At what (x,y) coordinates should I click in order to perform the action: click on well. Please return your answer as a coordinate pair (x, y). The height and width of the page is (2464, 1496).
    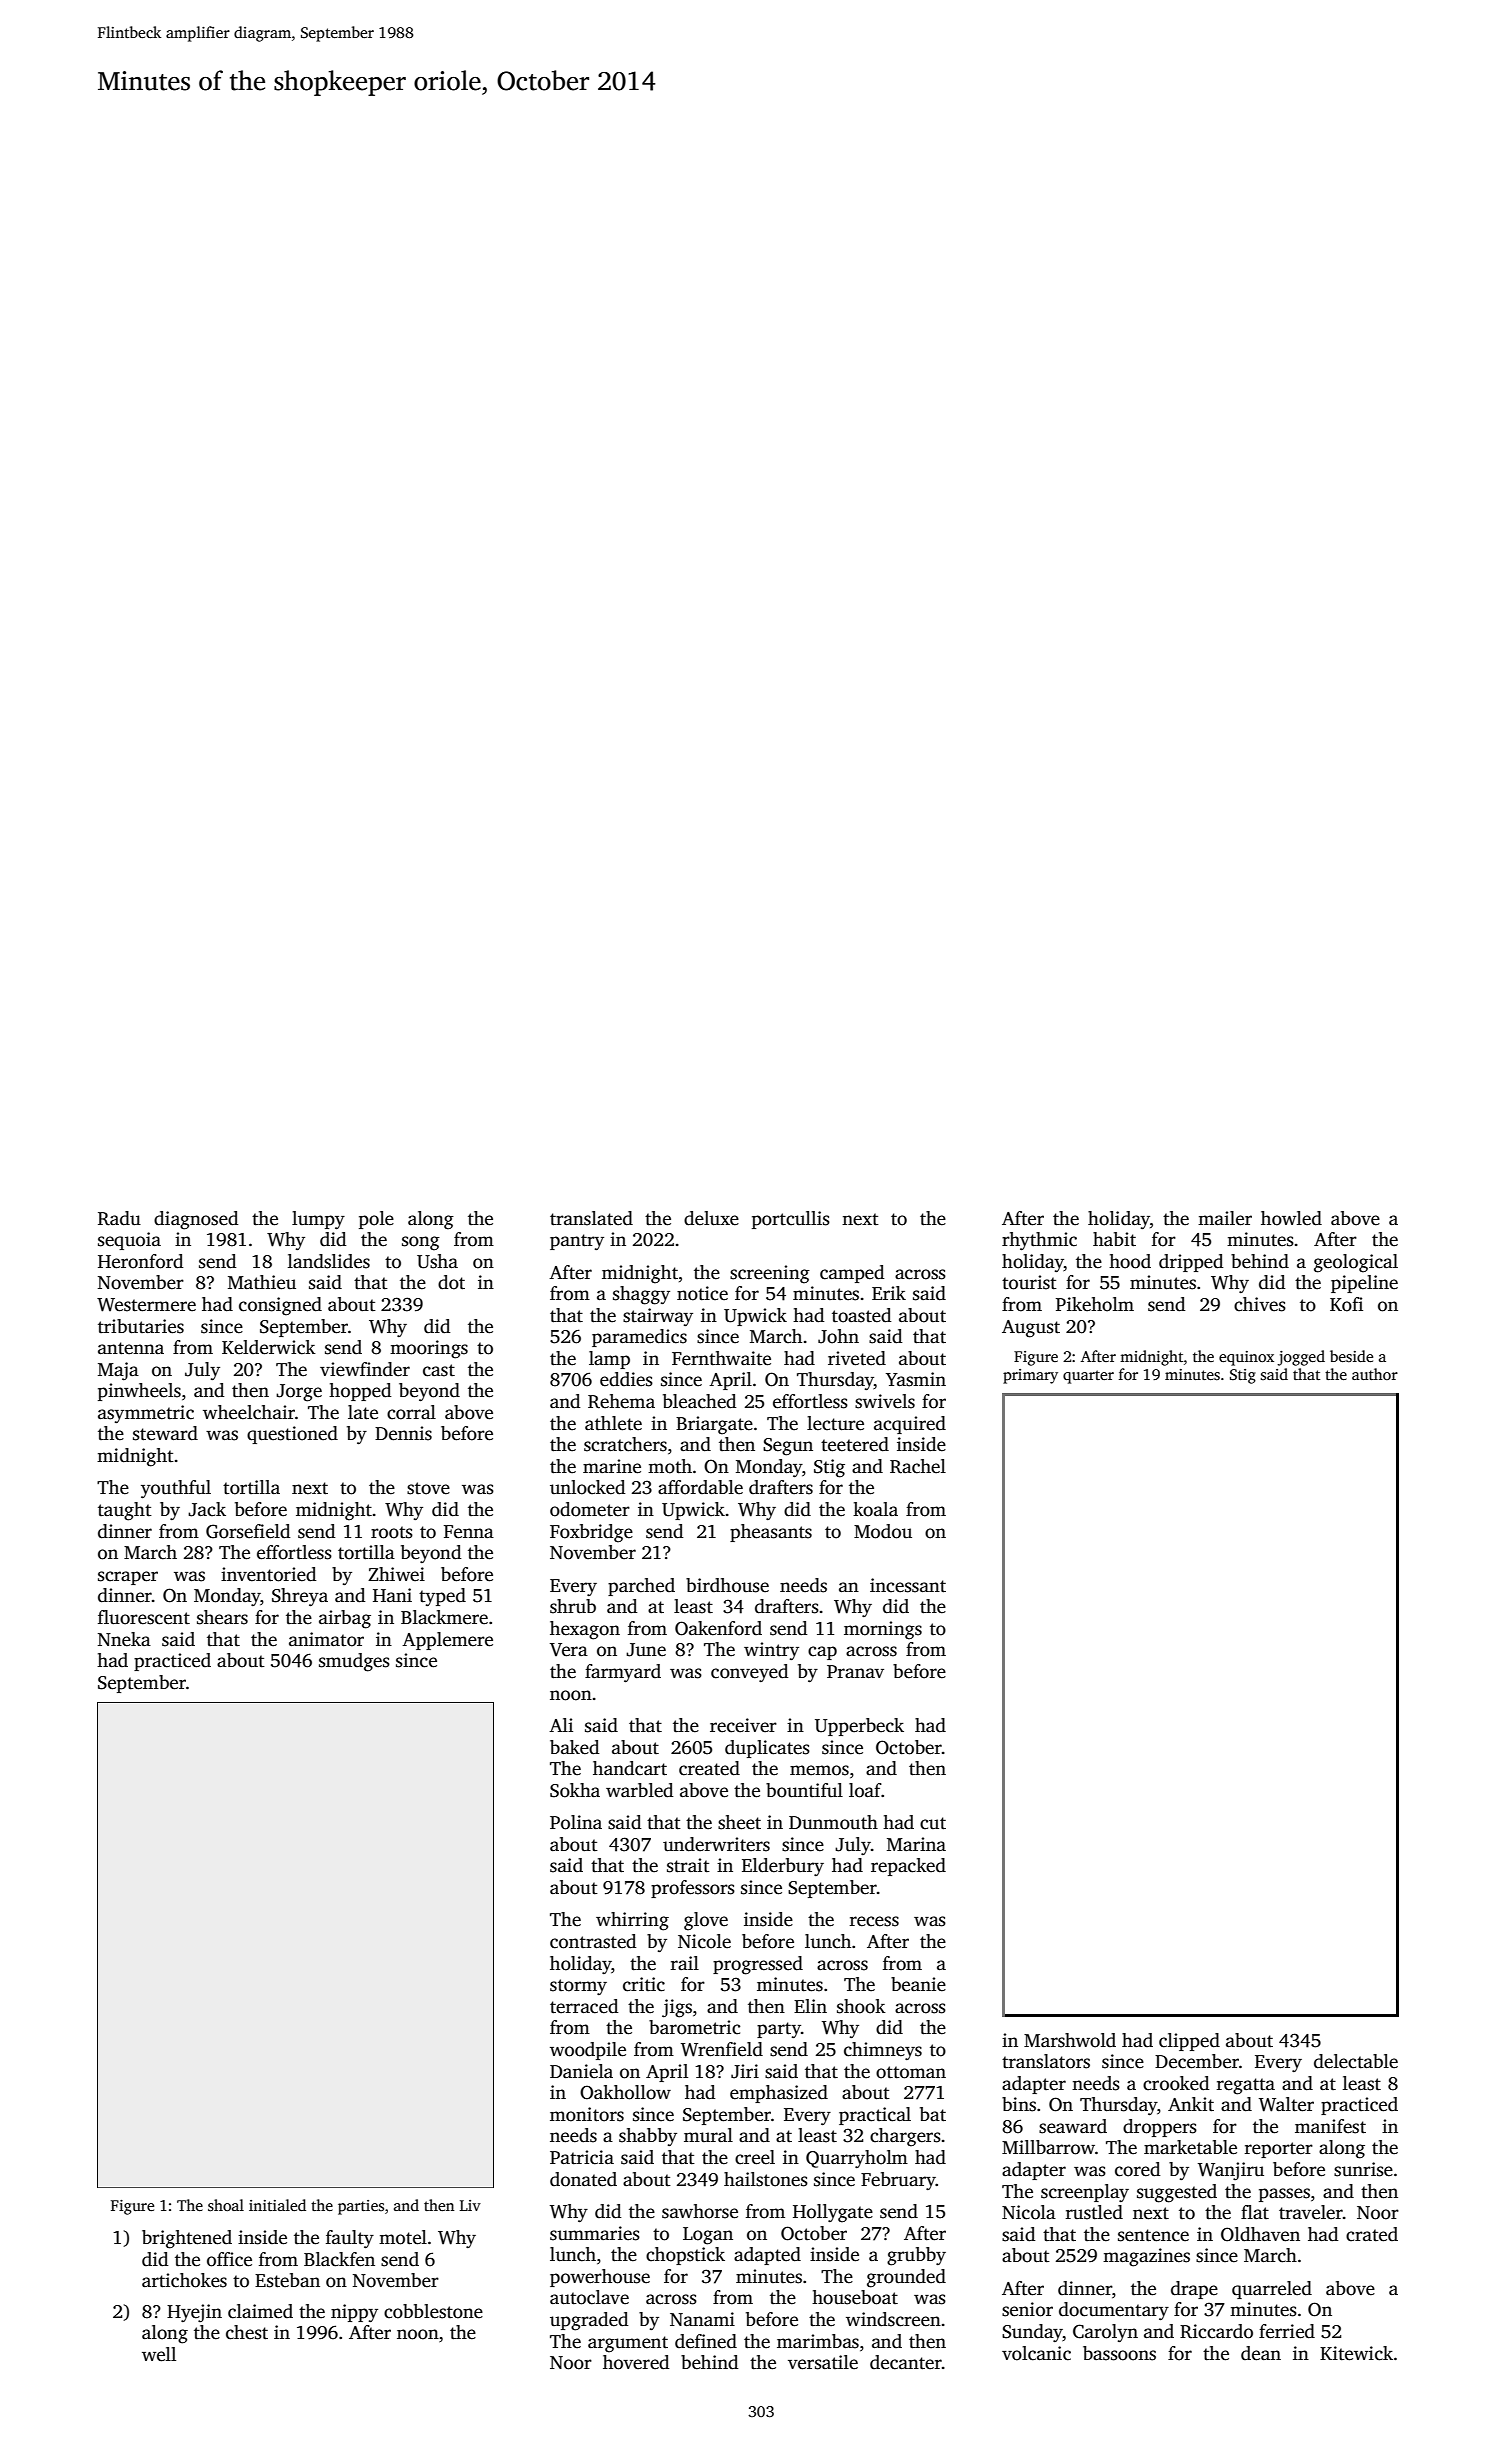
    Looking at the image, I should click on (159, 2354).
